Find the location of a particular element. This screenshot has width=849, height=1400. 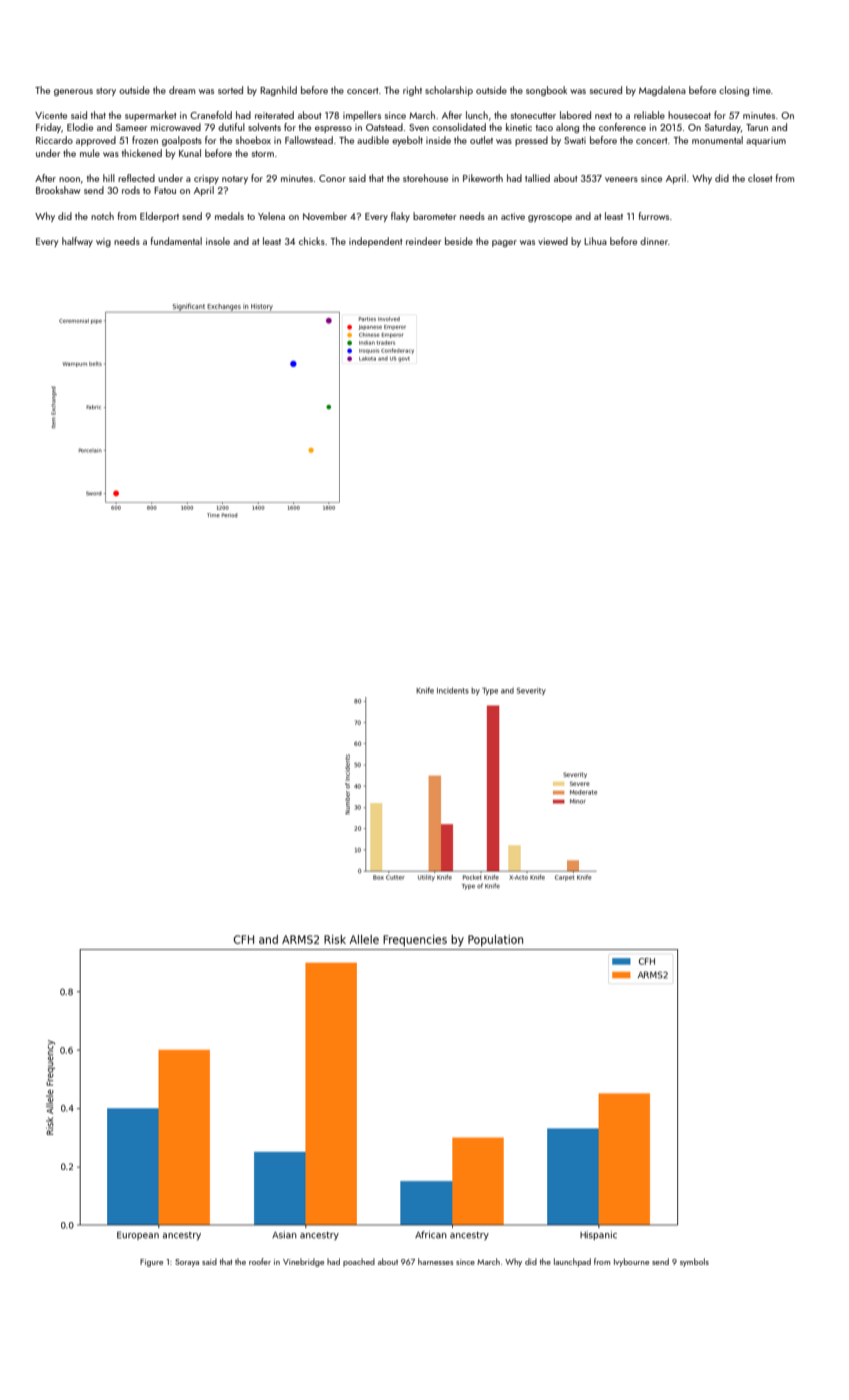

Soraya is located at coordinates (187, 1263).
